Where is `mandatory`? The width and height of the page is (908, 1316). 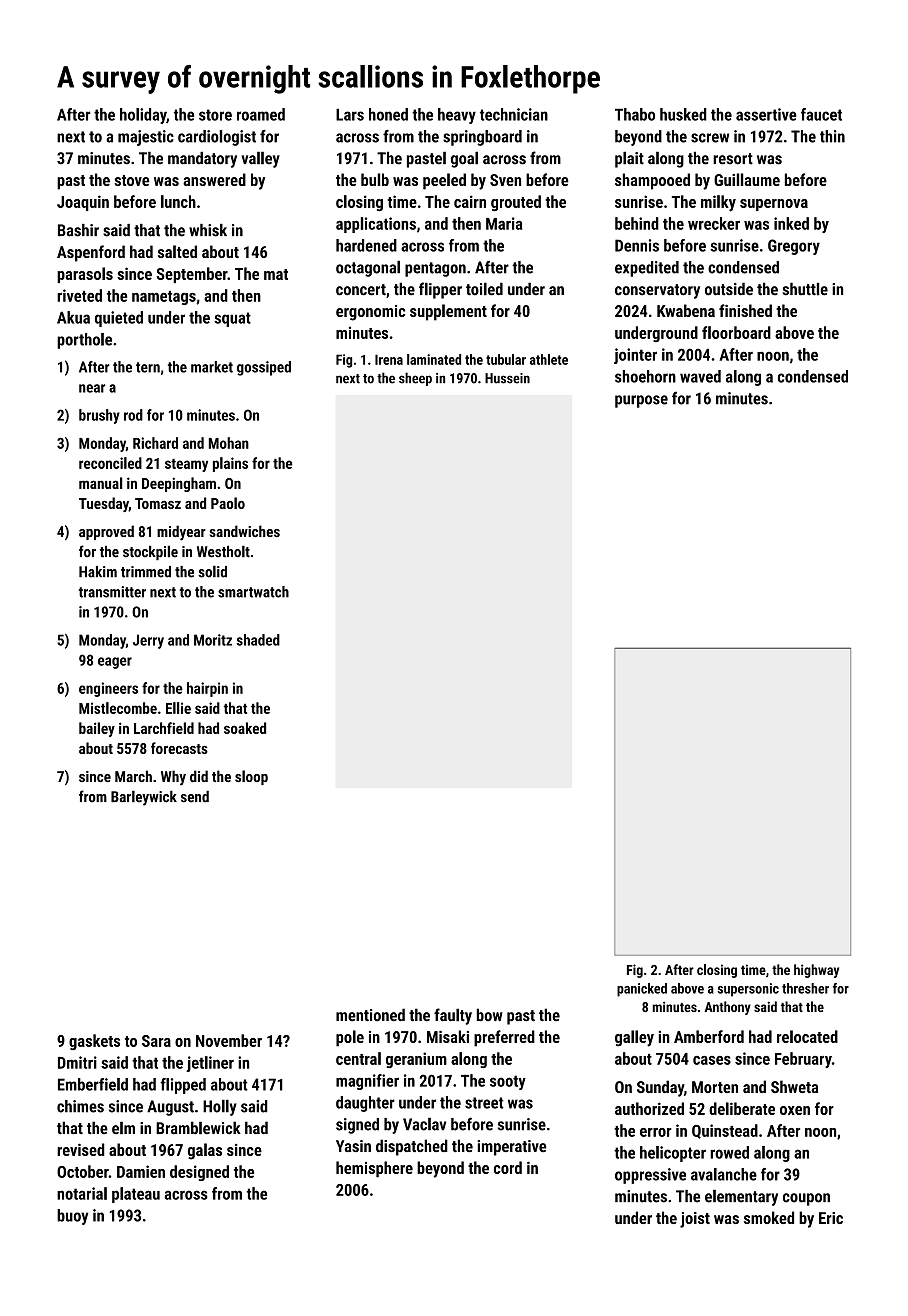 mandatory is located at coordinates (202, 160).
